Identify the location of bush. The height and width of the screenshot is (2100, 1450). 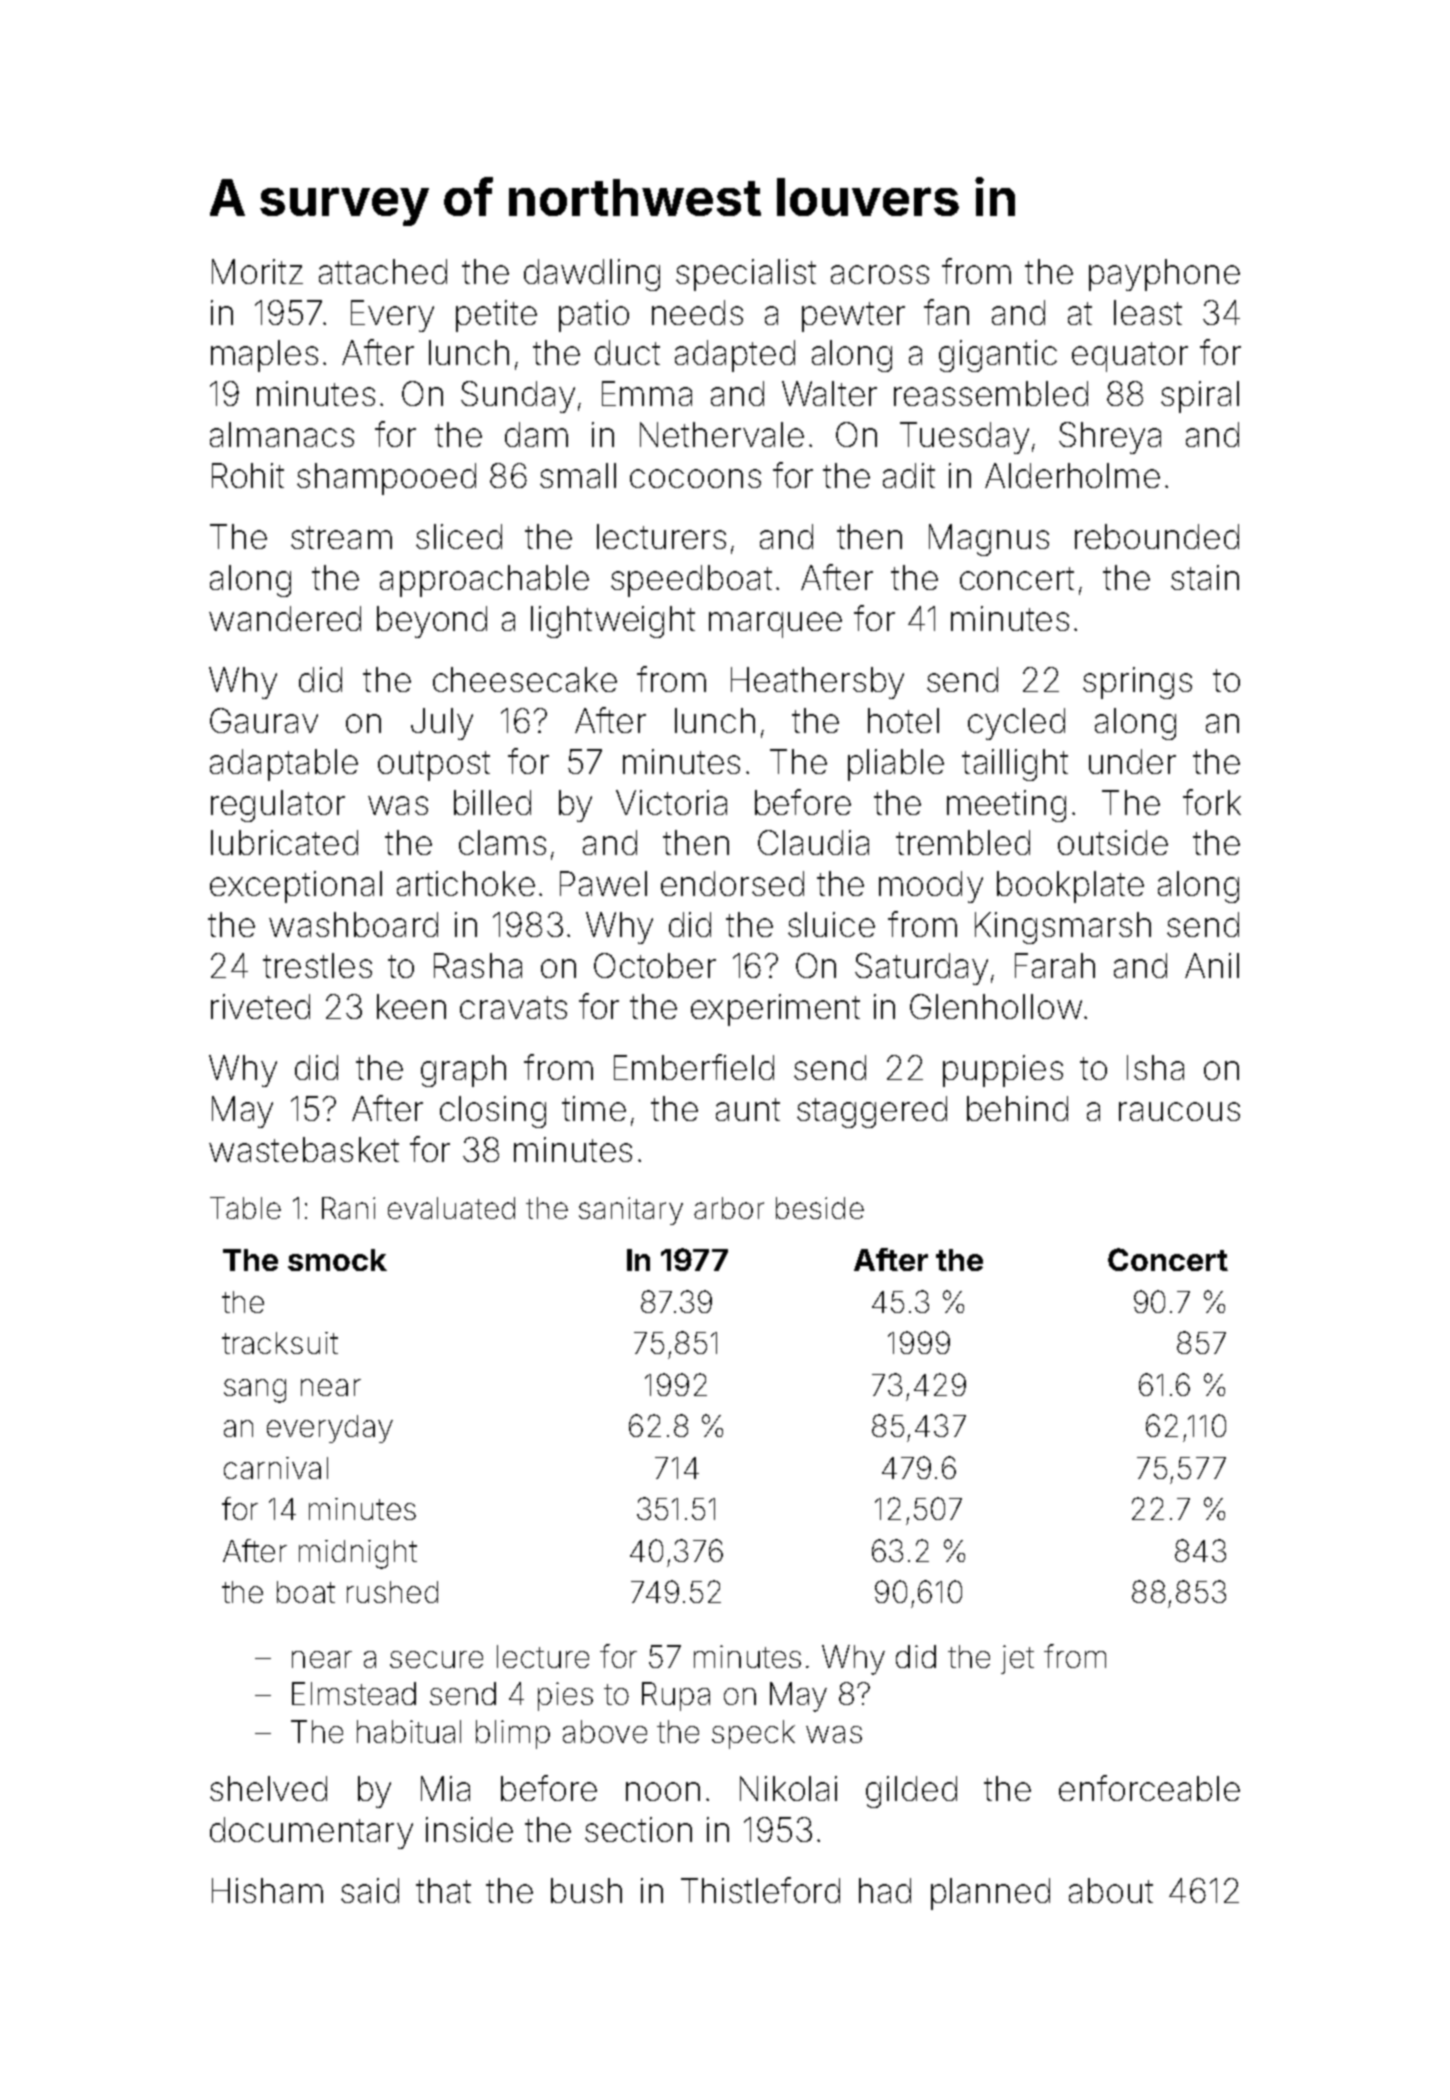
(586, 1890).
